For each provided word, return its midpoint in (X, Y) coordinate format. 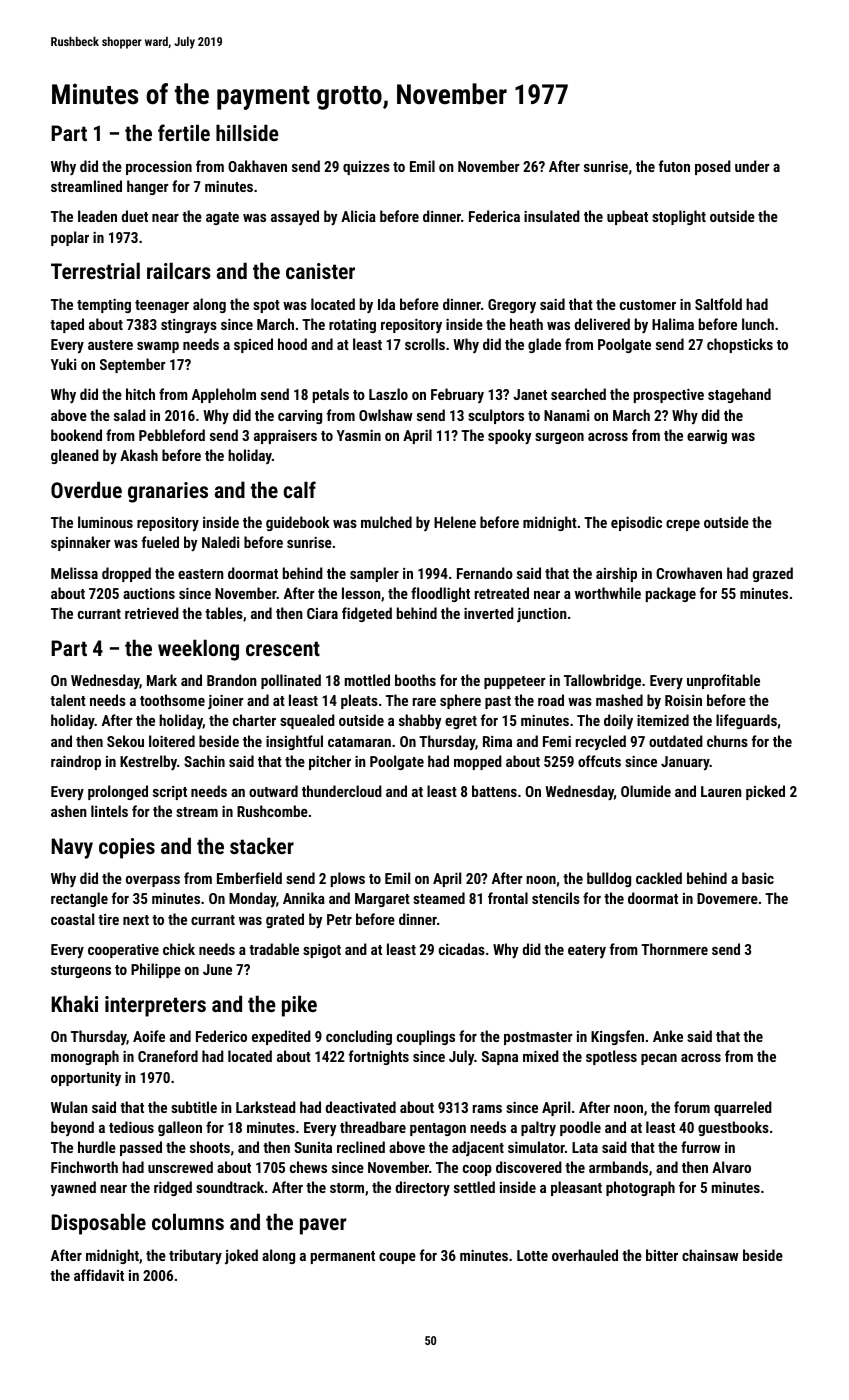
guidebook (298, 523)
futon (674, 166)
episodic (636, 523)
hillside (247, 132)
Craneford (168, 1056)
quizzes (366, 168)
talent (68, 700)
